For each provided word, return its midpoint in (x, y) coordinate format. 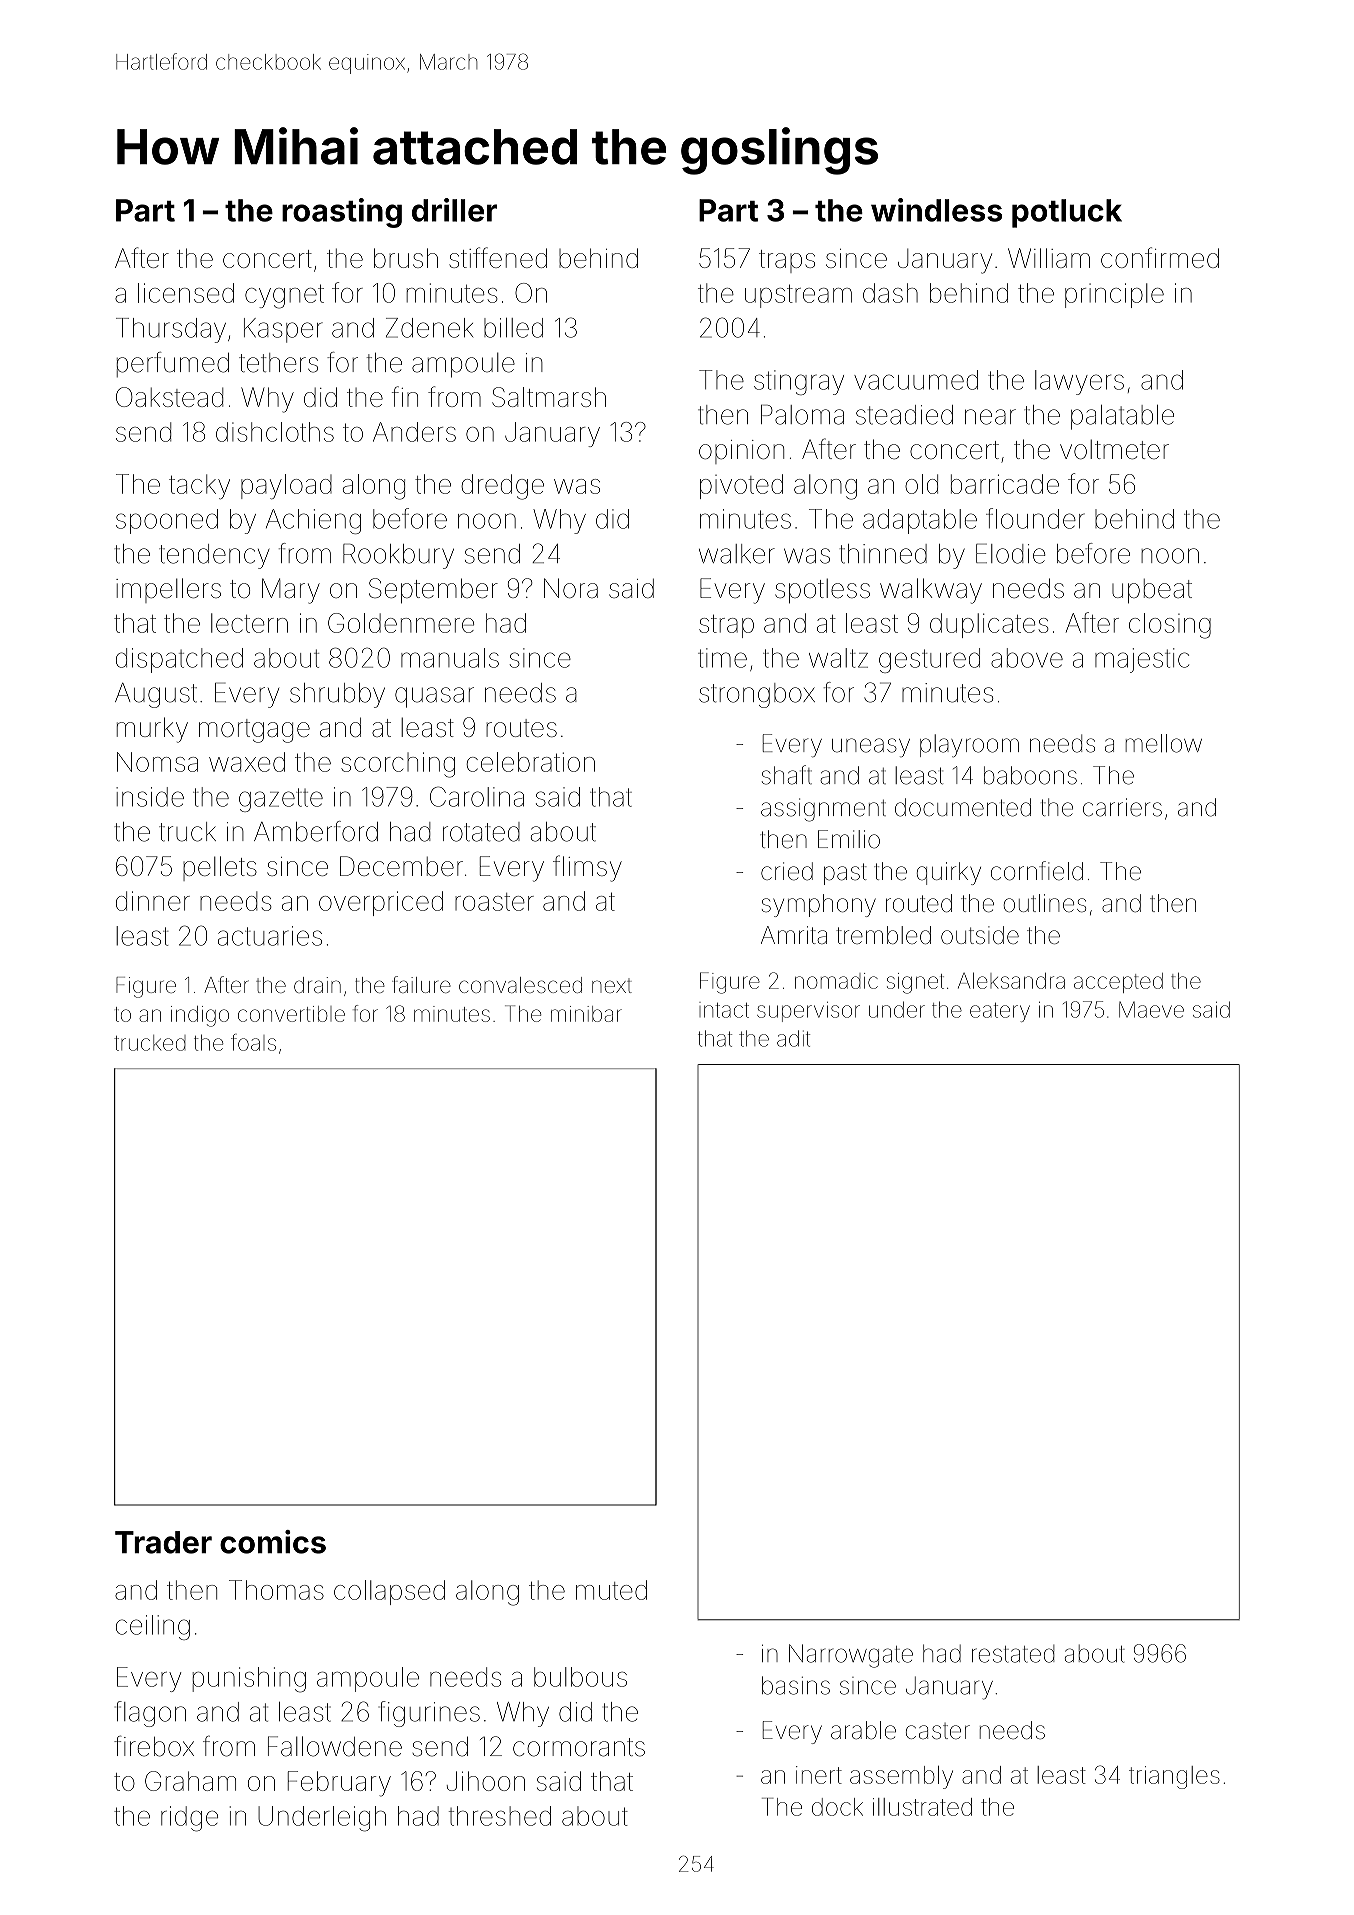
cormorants (579, 1747)
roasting (342, 213)
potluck (1067, 213)
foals (253, 1042)
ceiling (153, 1627)
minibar (586, 1014)
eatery (1000, 1012)
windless (936, 210)
